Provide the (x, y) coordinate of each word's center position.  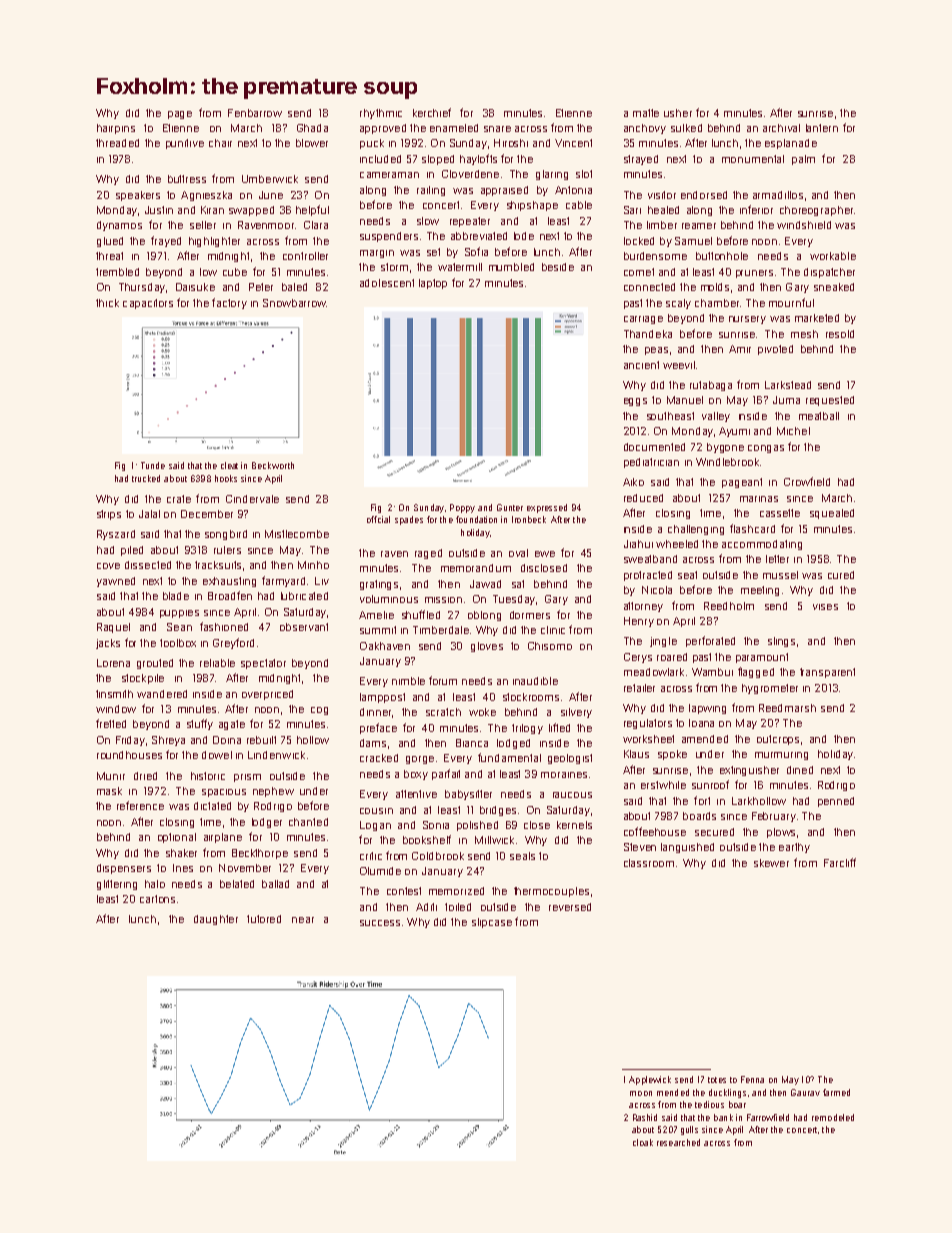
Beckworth (273, 465)
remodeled (833, 1117)
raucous (572, 795)
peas (656, 351)
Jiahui (638, 544)
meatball (819, 416)
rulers (227, 550)
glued (110, 242)
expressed (547, 508)
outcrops (778, 740)
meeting (760, 591)
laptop (433, 284)
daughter (216, 920)
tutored (264, 919)
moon (641, 1093)
